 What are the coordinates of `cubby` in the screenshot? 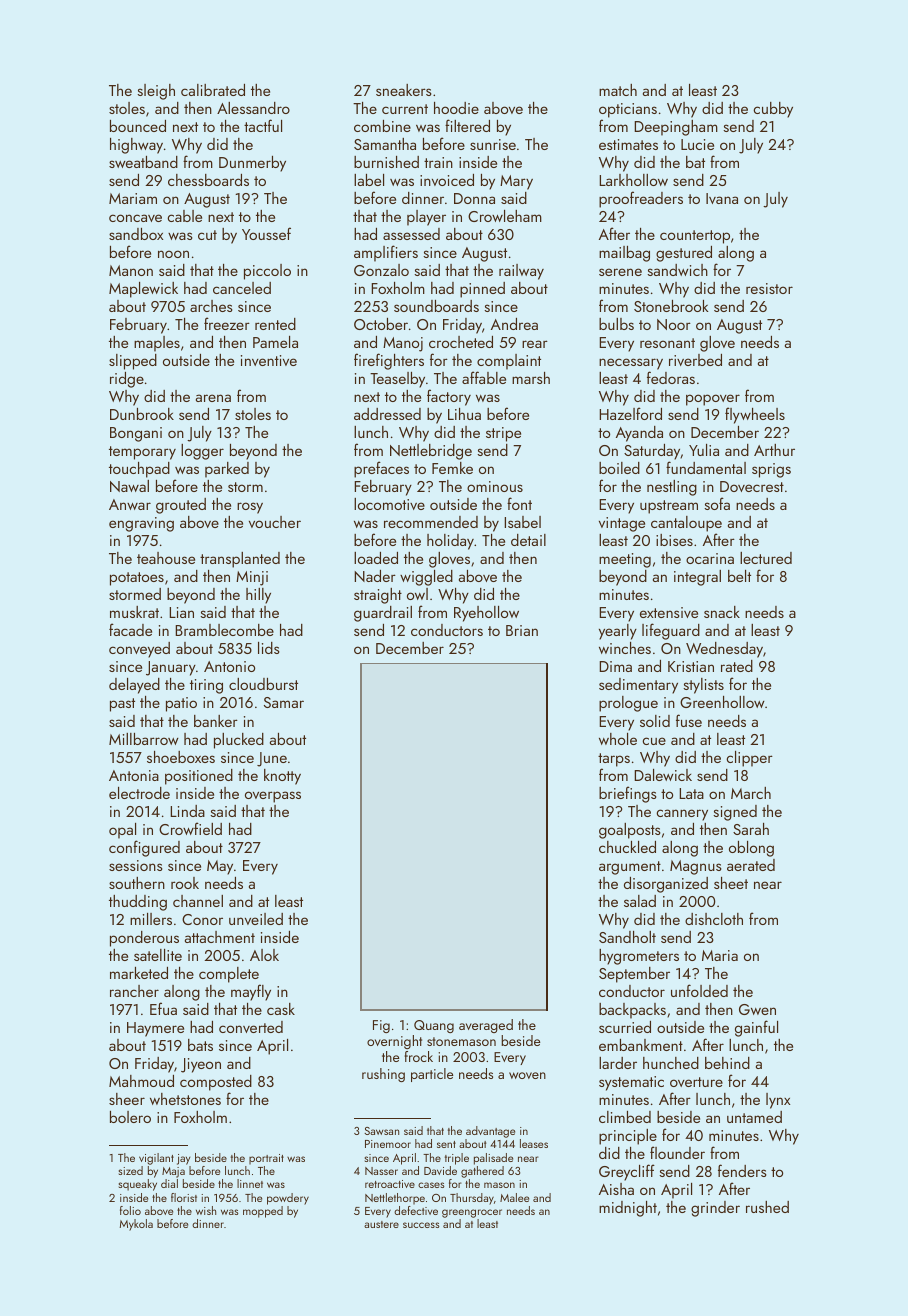 It's located at (773, 110).
